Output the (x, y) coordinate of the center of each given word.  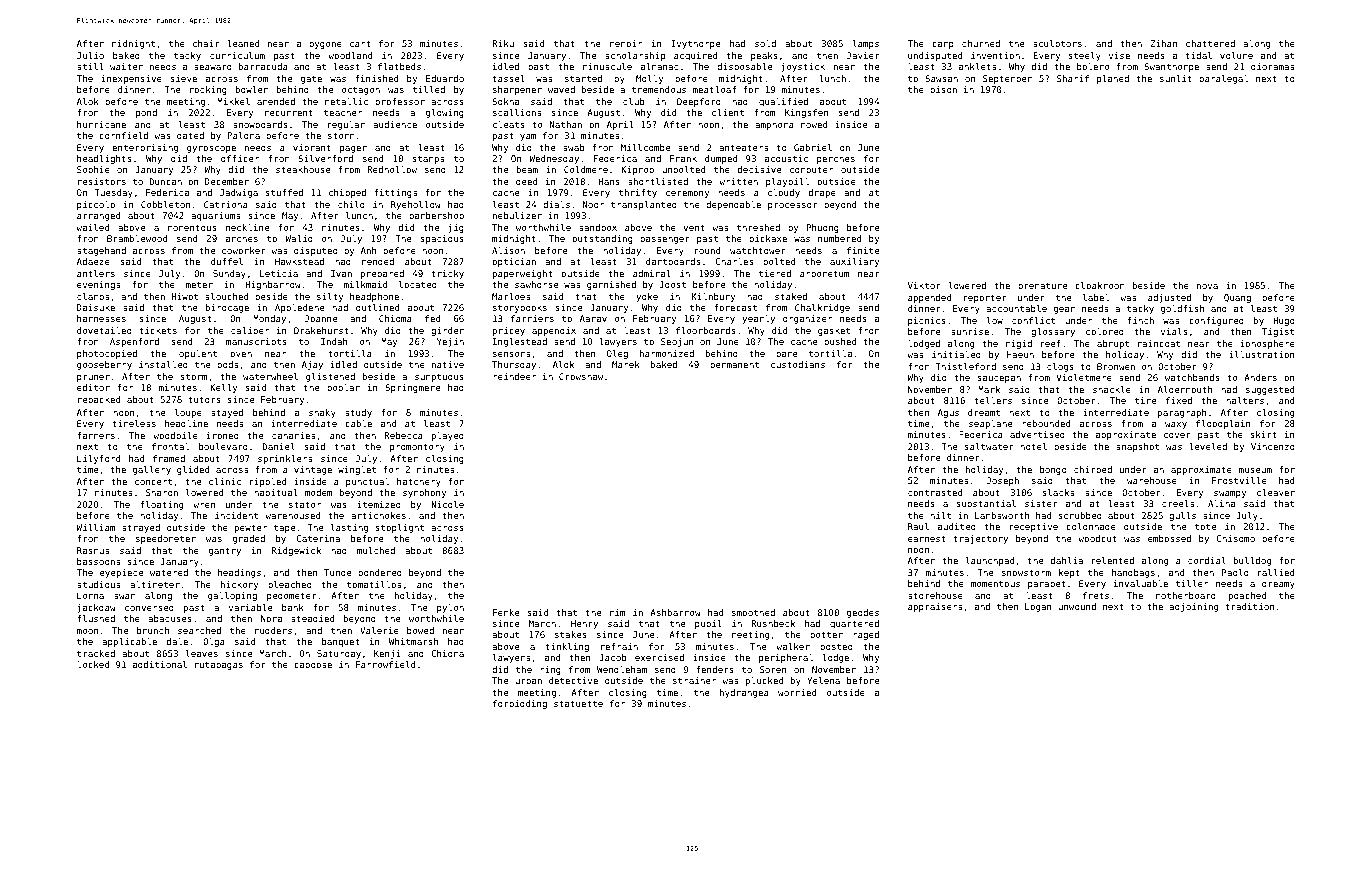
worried (797, 692)
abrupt (1113, 344)
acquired (695, 56)
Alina (1221, 503)
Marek (626, 364)
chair (206, 43)
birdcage (227, 308)
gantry (225, 551)
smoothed (753, 612)
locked (93, 664)
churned (981, 43)
